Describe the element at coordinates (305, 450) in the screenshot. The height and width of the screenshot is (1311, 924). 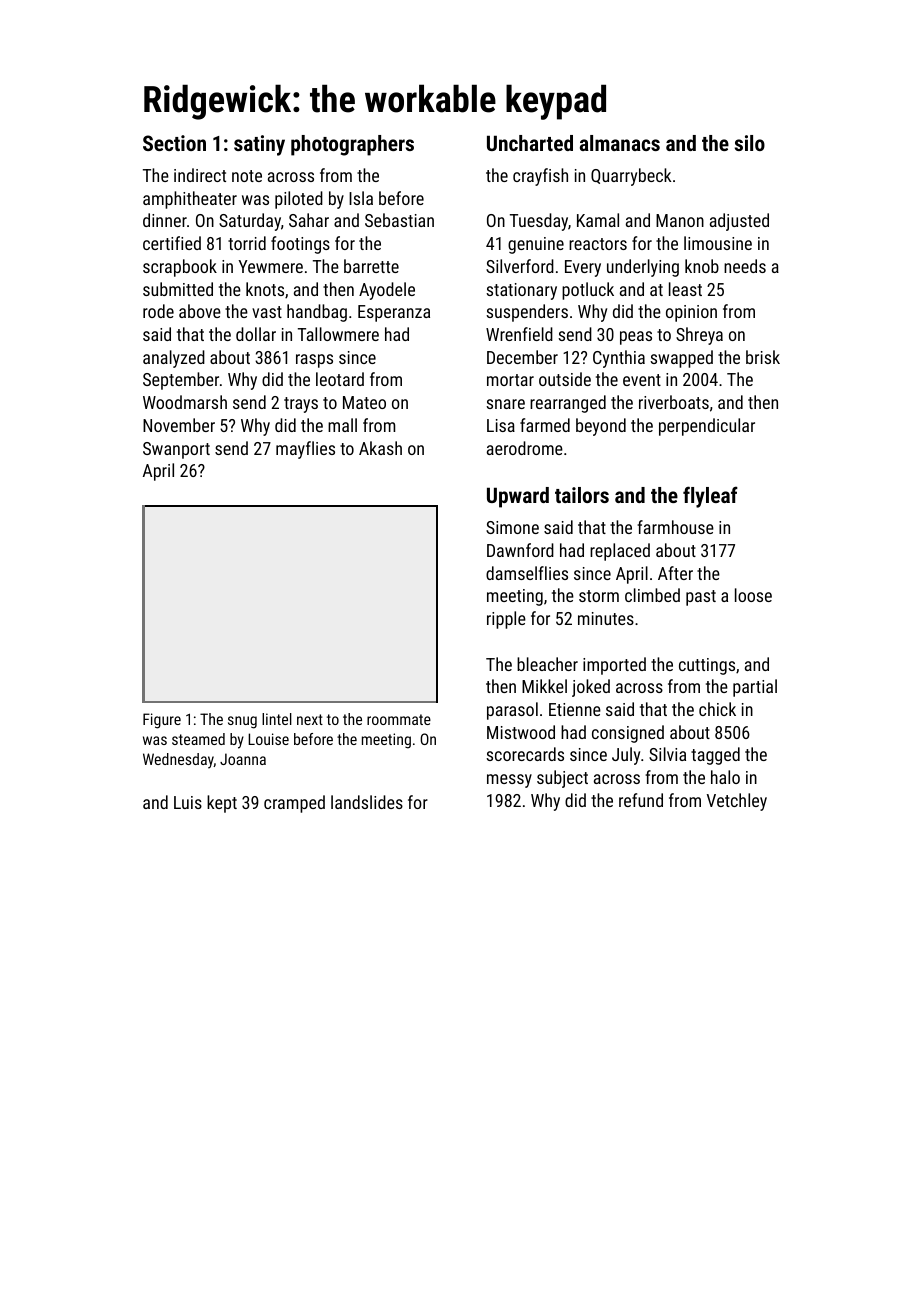
I see `mayflies` at that location.
